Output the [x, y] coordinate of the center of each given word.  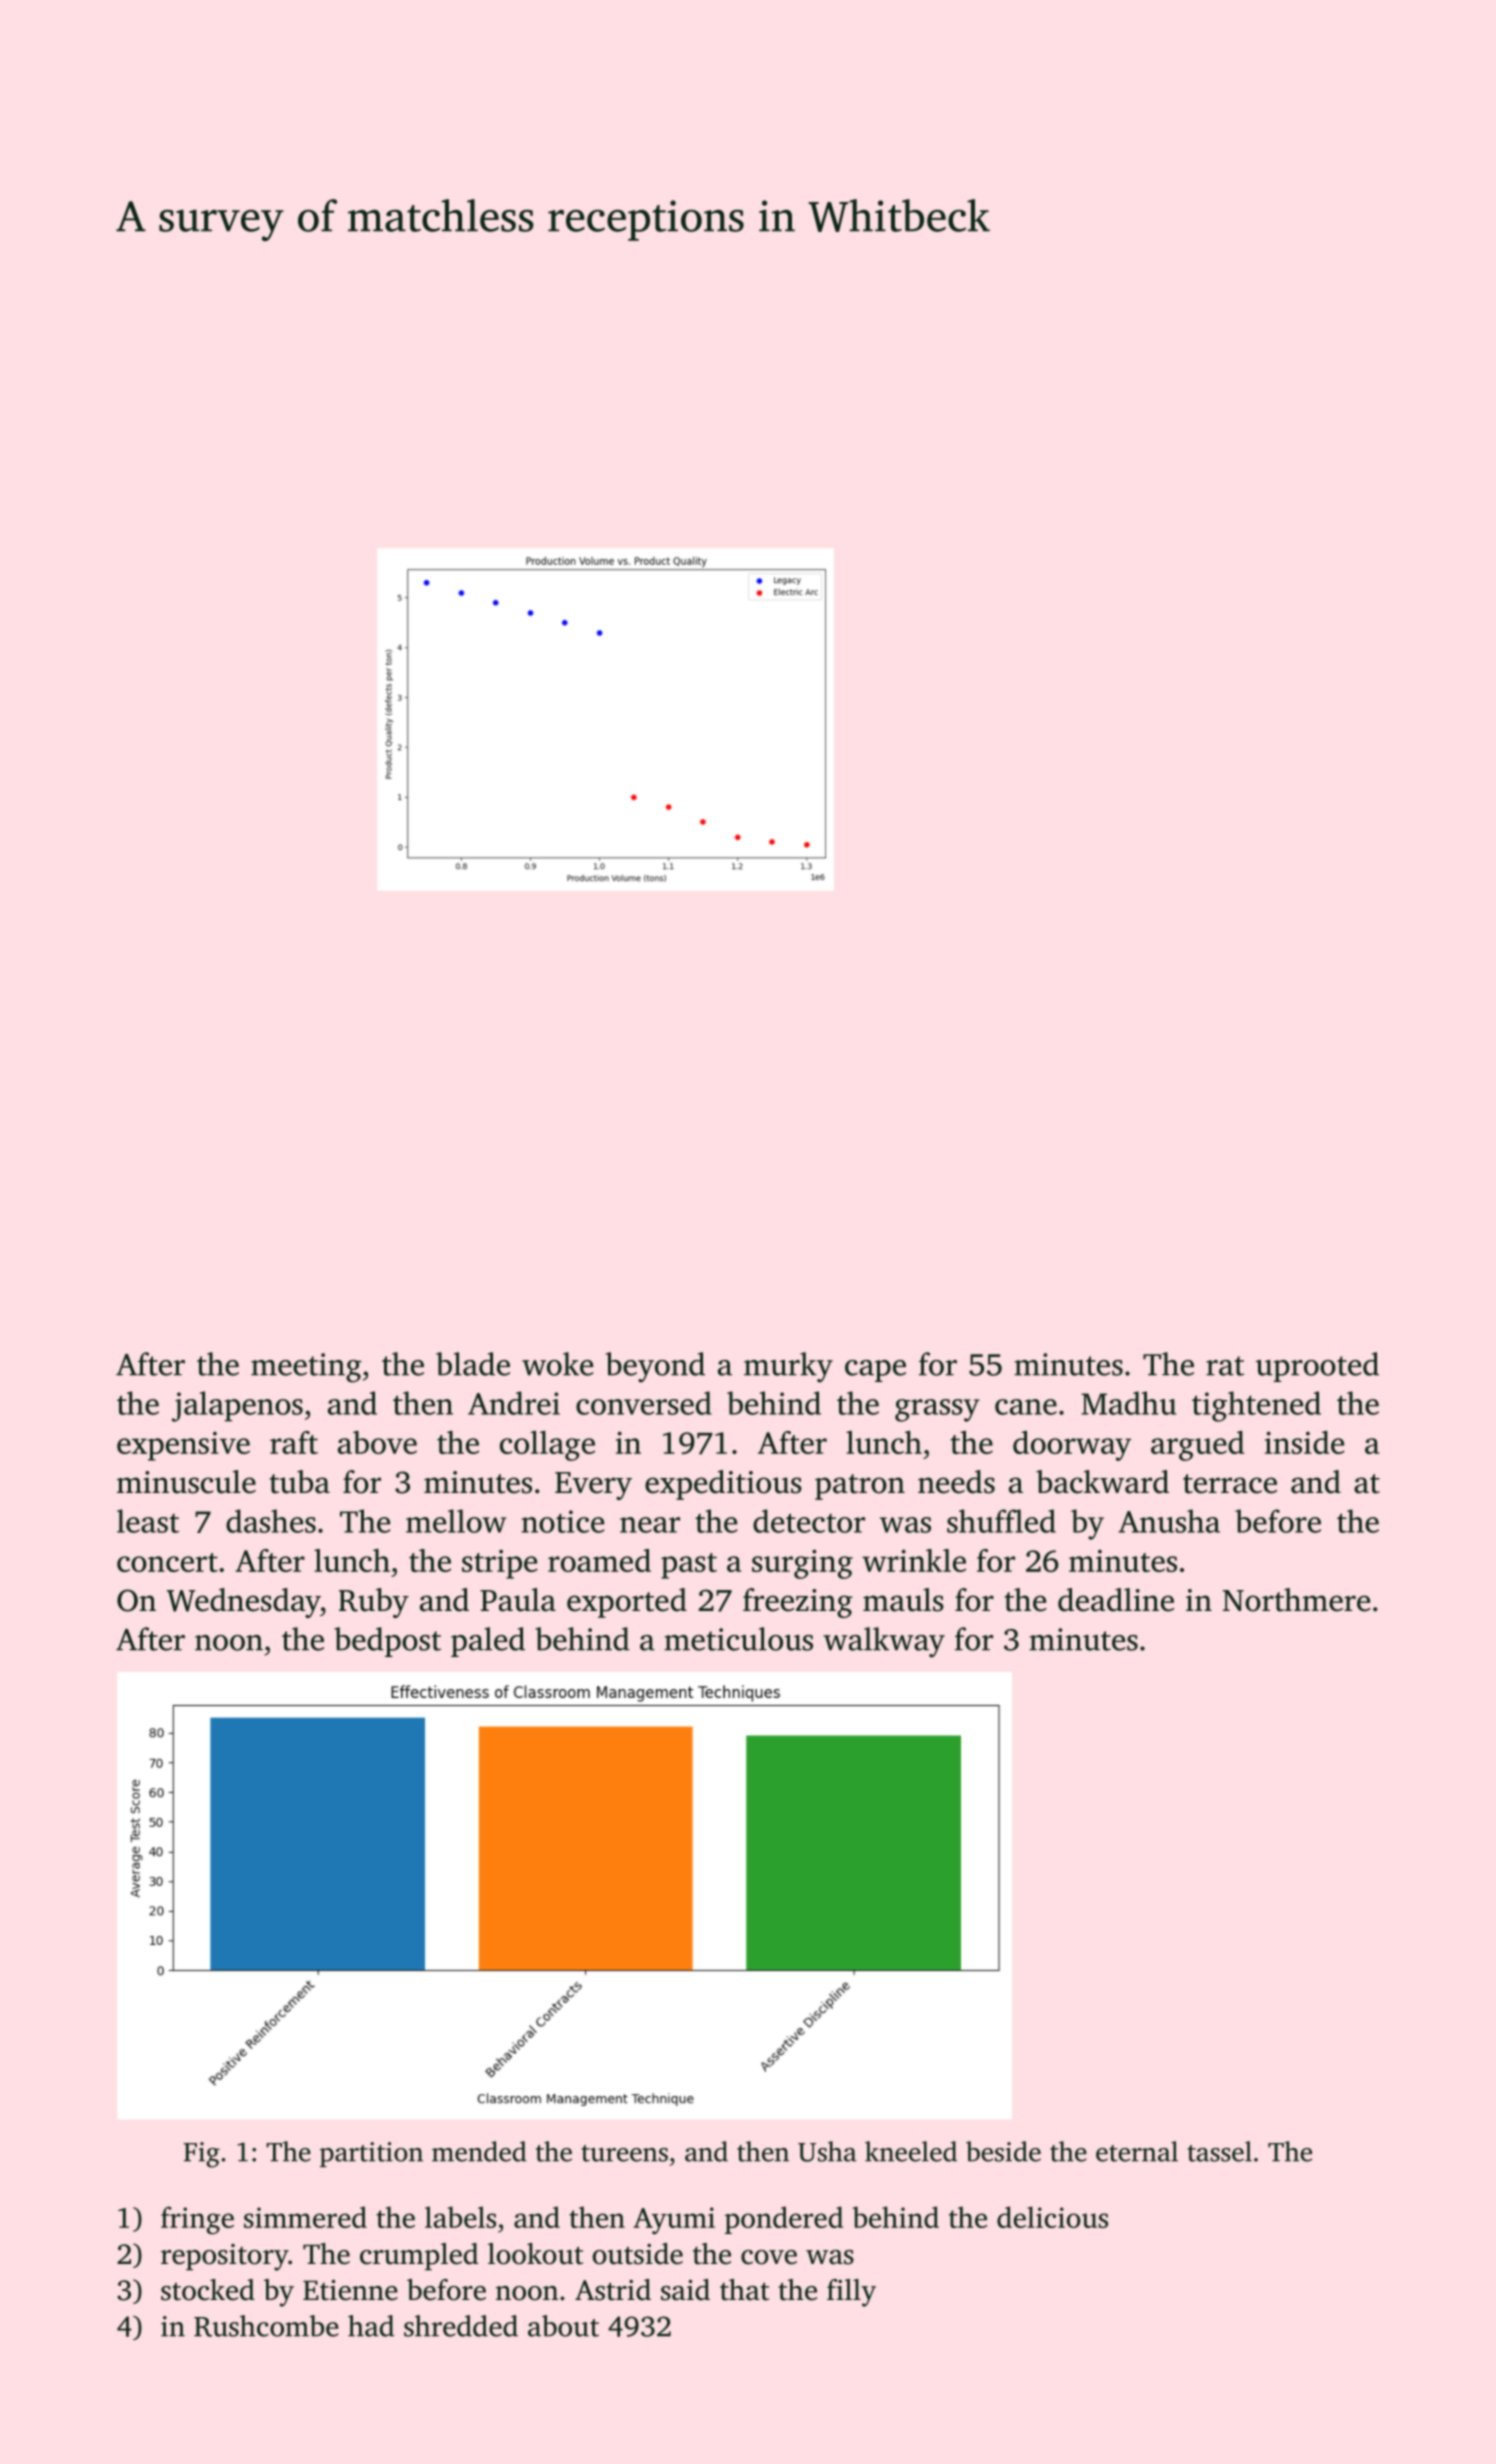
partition [371, 2154]
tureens [624, 2153]
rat [1225, 1366]
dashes [271, 1521]
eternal [1137, 2151]
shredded [461, 2326]
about [563, 2326]
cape [875, 1371]
